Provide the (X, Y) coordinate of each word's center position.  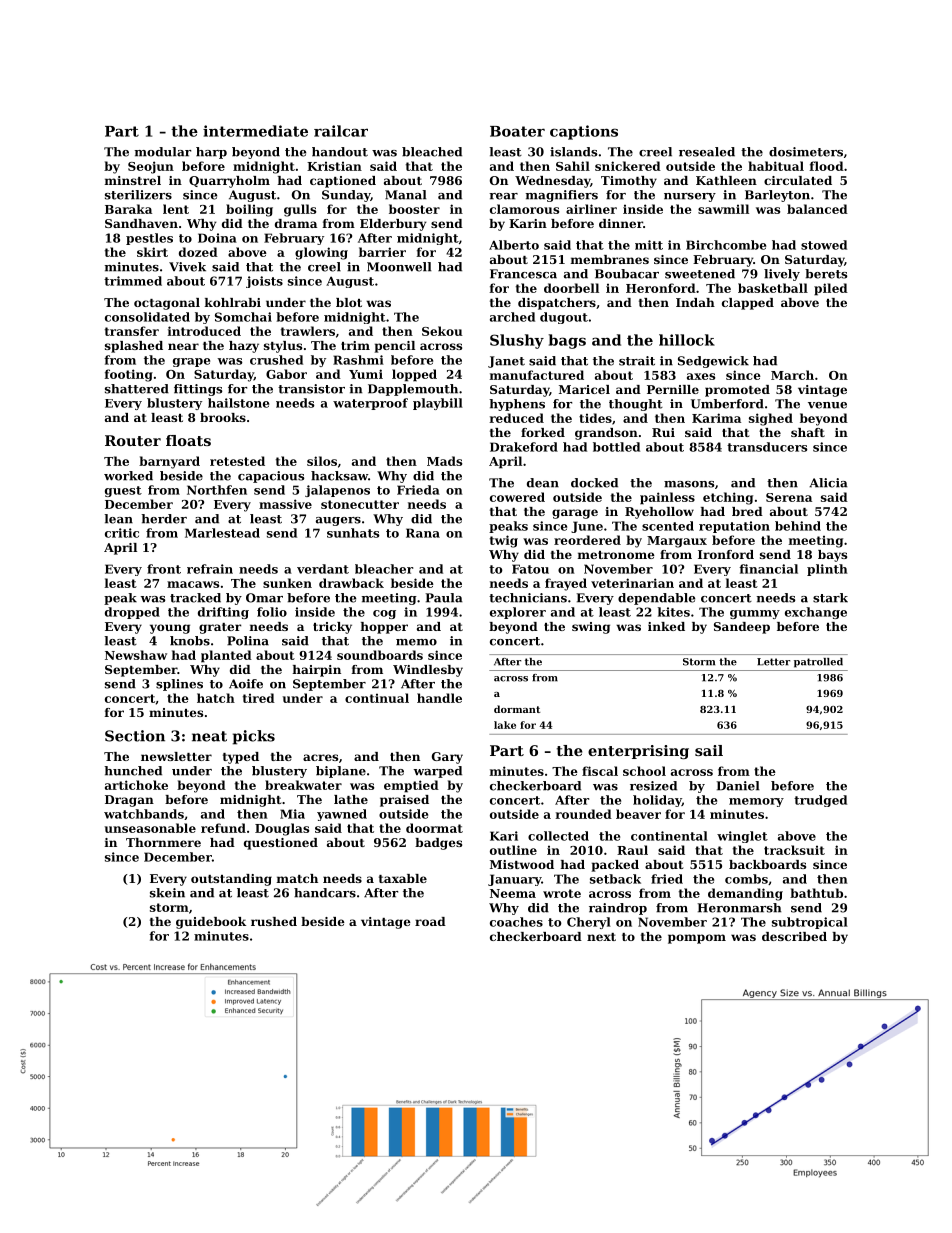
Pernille (673, 389)
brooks (223, 417)
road (430, 921)
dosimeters (806, 152)
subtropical (810, 923)
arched (512, 317)
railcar (341, 131)
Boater (517, 131)
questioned (281, 844)
